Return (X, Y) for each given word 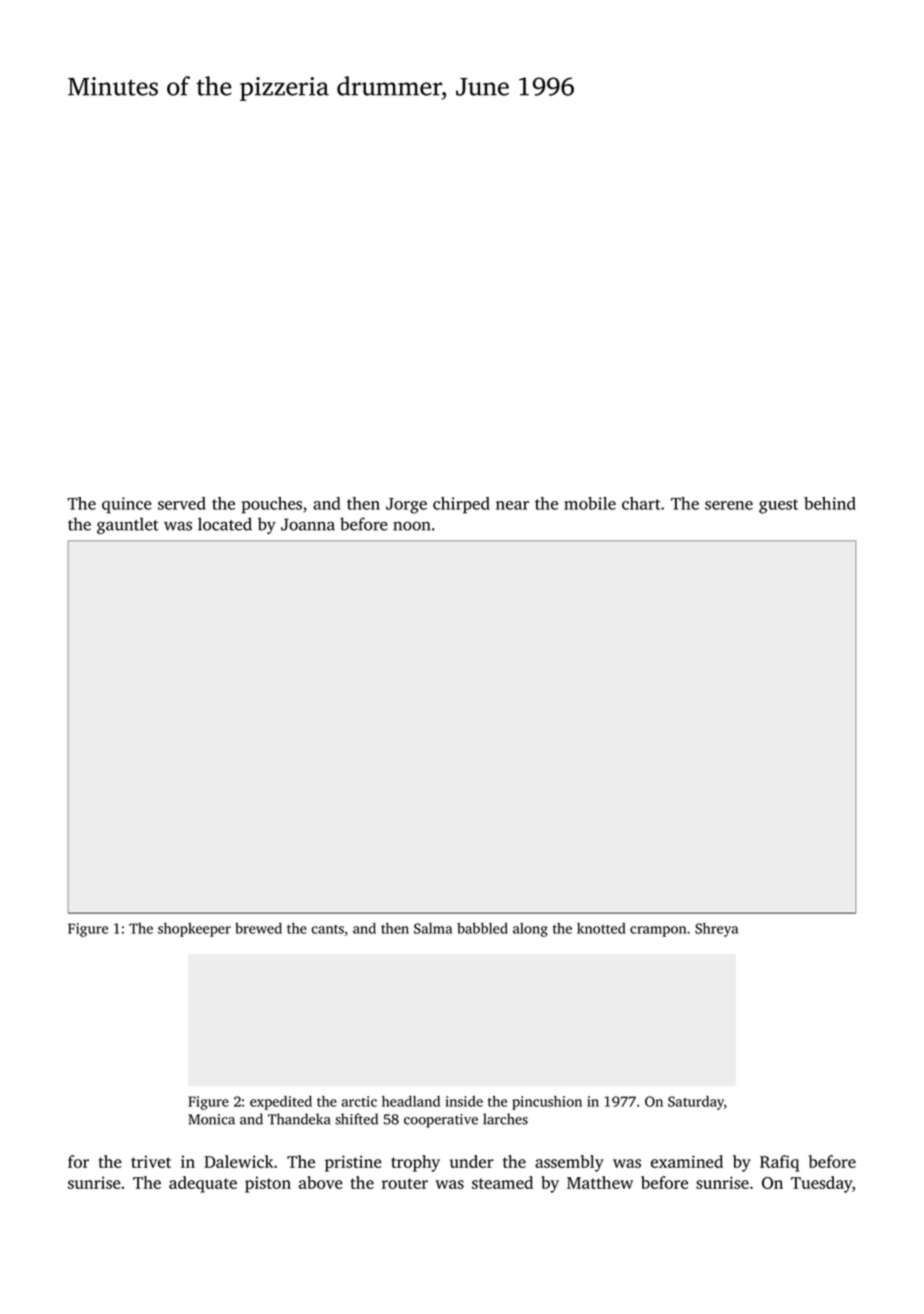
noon (412, 526)
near (512, 505)
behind (830, 503)
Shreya (716, 930)
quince (127, 505)
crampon (658, 931)
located (225, 524)
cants (328, 929)
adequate (203, 1184)
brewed (258, 928)
